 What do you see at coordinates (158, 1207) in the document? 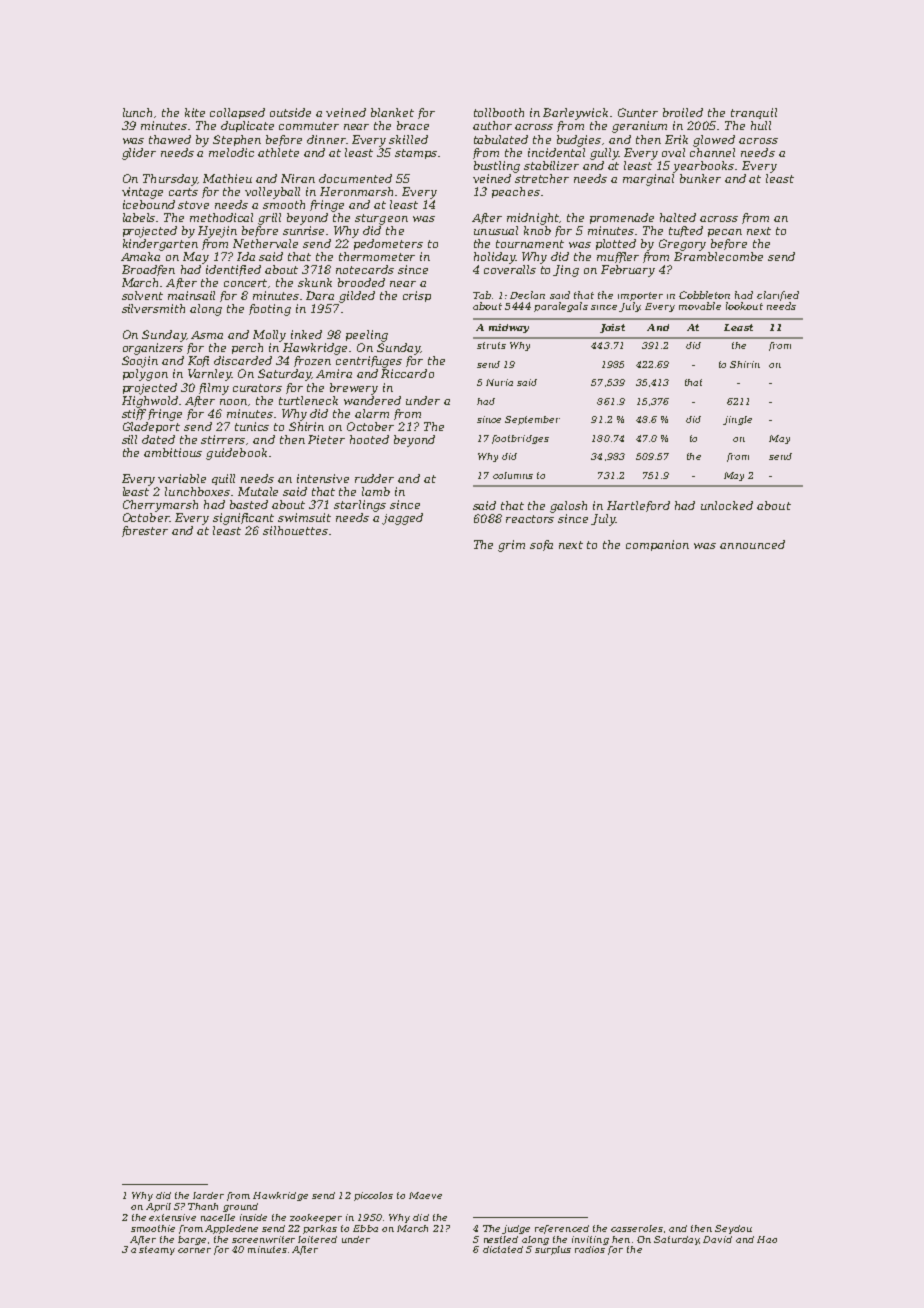
I see `April` at bounding box center [158, 1207].
